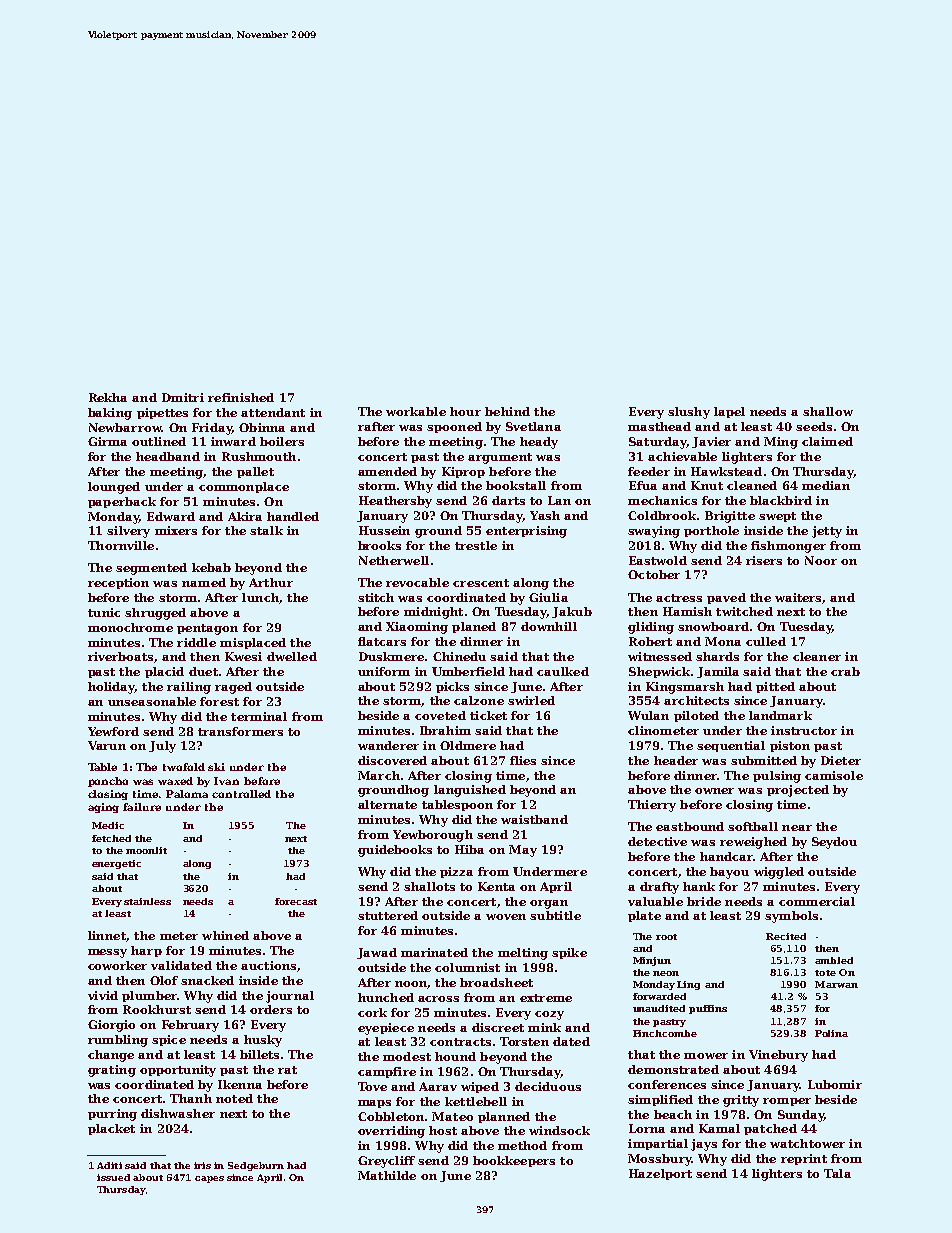 Image resolution: width=952 pixels, height=1233 pixels. Describe the element at coordinates (480, 1087) in the document. I see `wiped` at that location.
